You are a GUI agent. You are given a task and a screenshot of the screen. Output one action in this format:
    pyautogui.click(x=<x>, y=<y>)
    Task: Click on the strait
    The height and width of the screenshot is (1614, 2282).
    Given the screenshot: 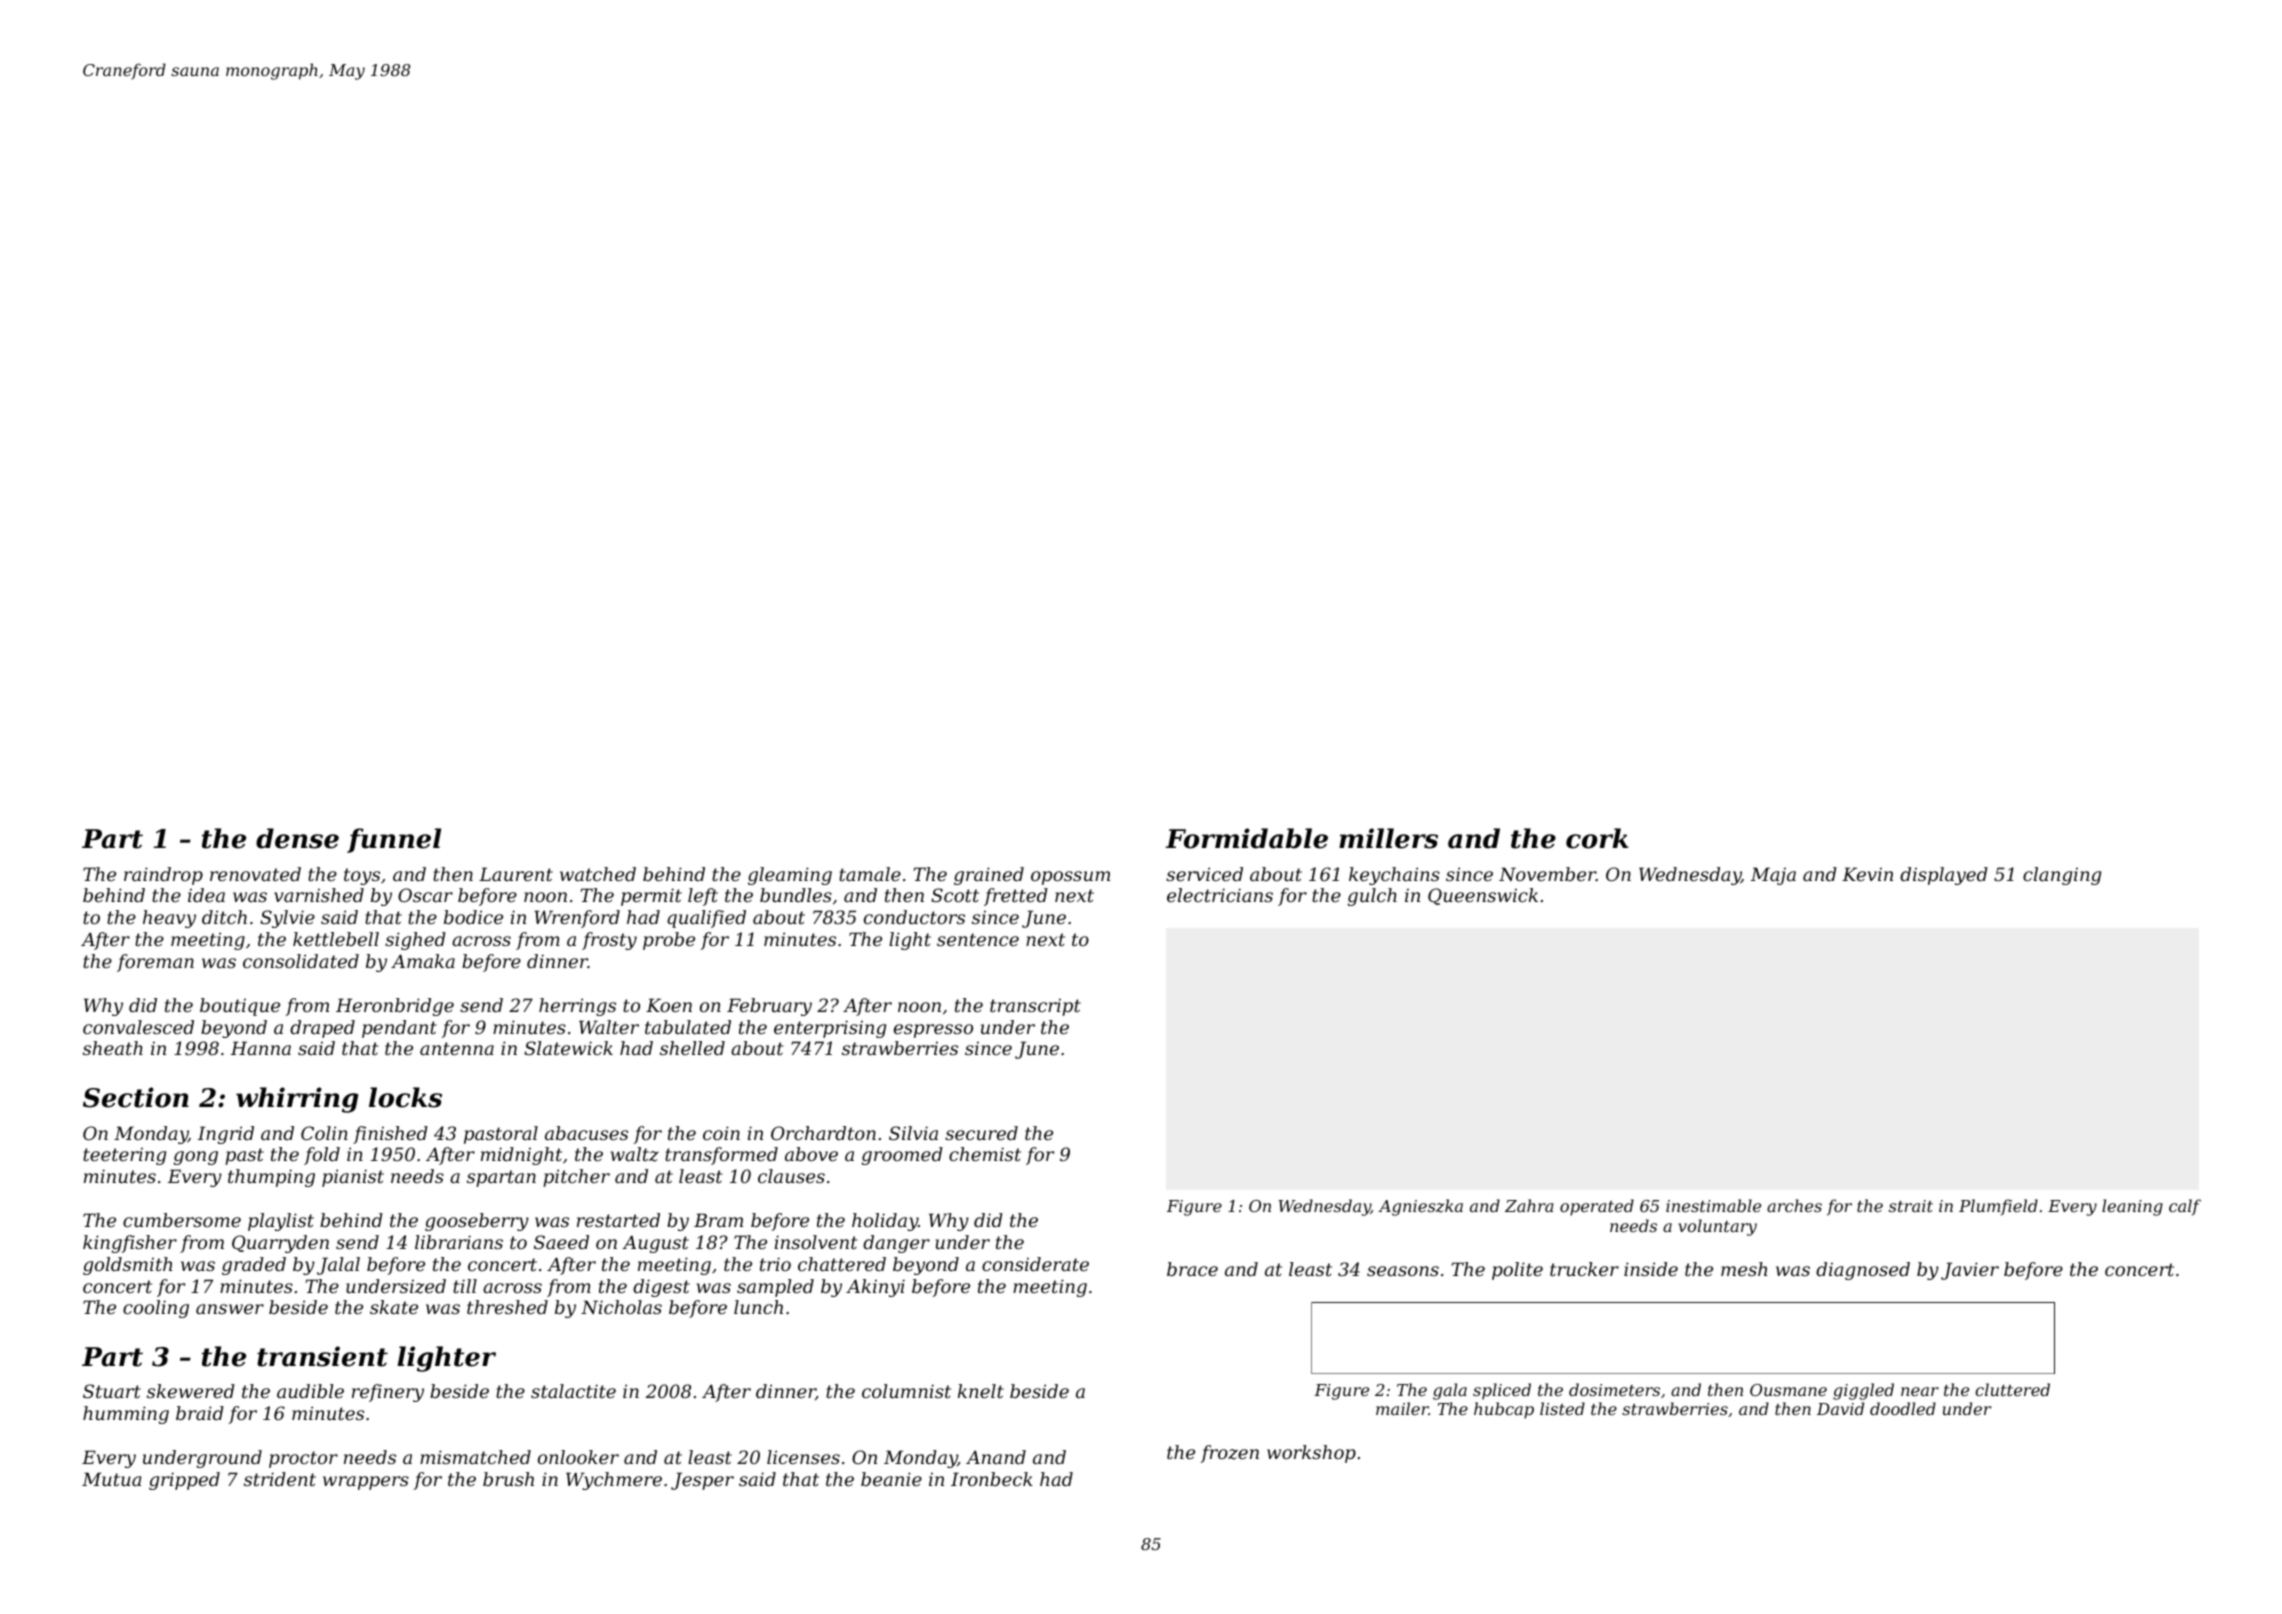 What is the action you would take?
    pyautogui.click(x=1911, y=1206)
